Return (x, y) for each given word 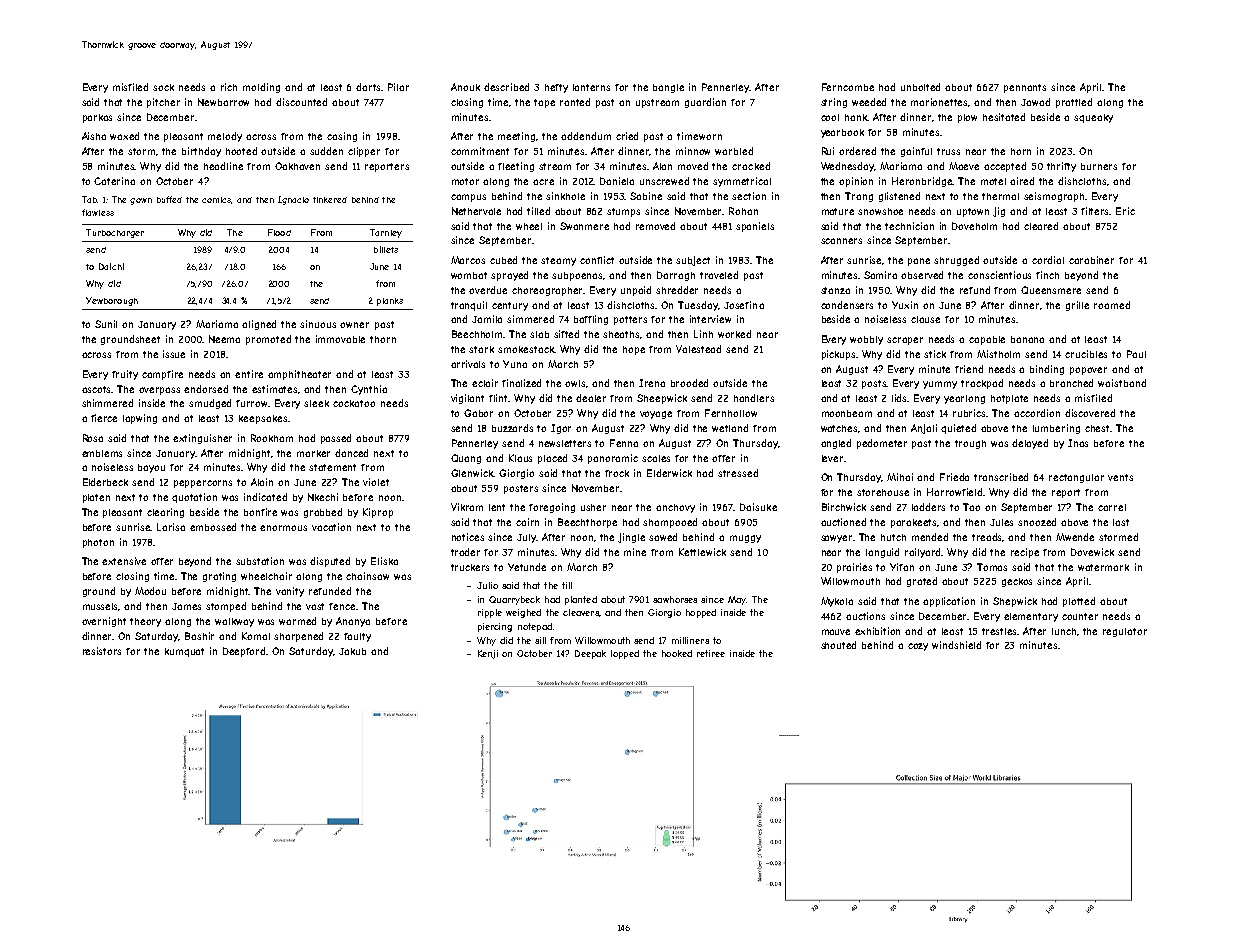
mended (930, 537)
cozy (918, 647)
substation (260, 561)
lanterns (591, 87)
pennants (1025, 88)
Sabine (646, 196)
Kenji (488, 654)
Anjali (924, 429)
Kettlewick (702, 552)
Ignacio (293, 200)
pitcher (163, 103)
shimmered (107, 403)
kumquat (184, 652)
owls (576, 384)
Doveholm (974, 226)
